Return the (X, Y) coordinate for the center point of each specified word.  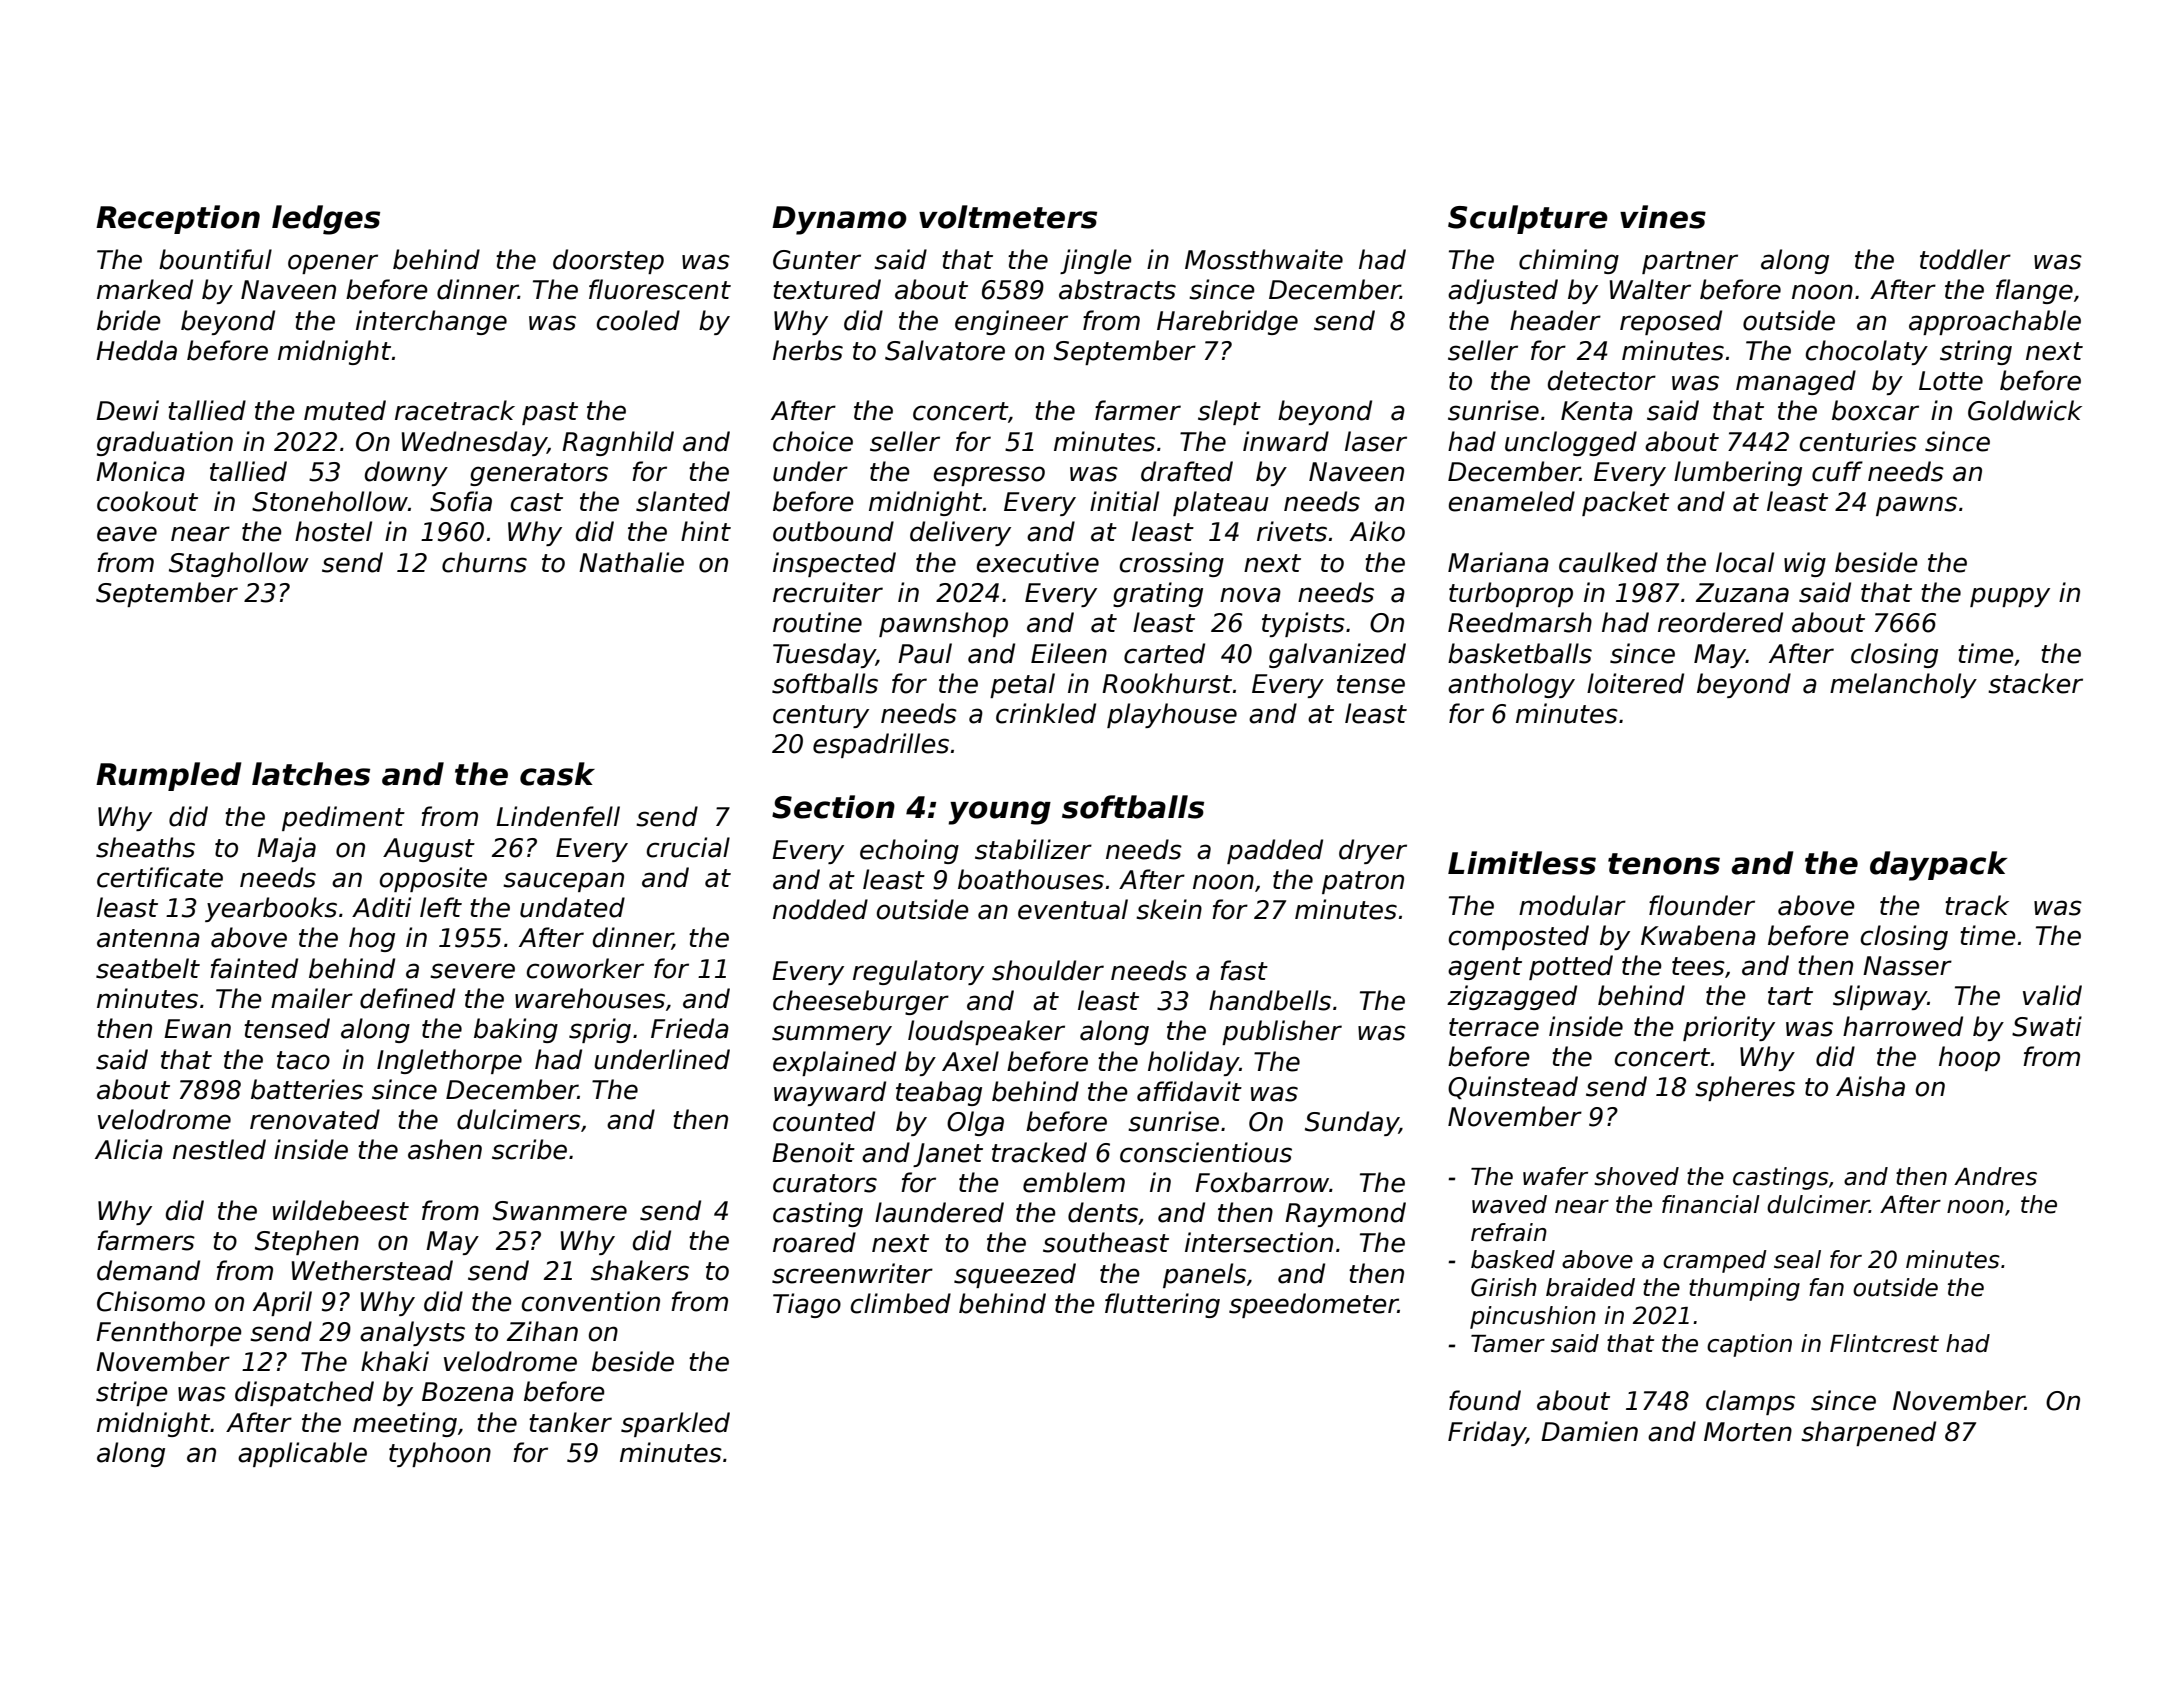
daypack (1938, 866)
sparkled (675, 1424)
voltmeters (1008, 217)
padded (1275, 851)
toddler (1965, 259)
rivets (1292, 531)
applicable (302, 1454)
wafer (1555, 1176)
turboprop (1511, 594)
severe (472, 971)
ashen (445, 1149)
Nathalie (631, 562)
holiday (1193, 1063)
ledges (326, 220)
